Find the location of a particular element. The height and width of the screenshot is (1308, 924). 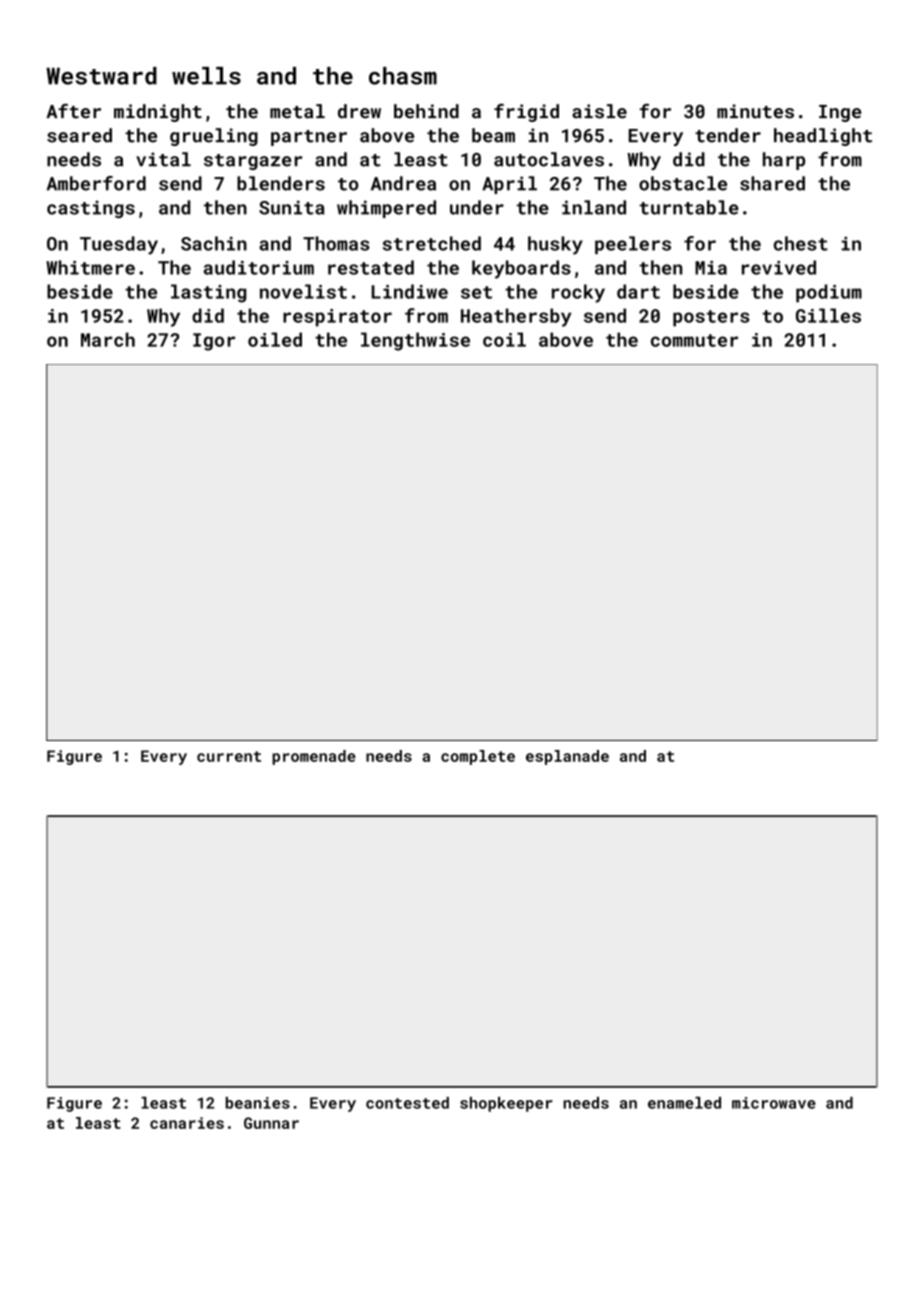

enameled is located at coordinates (684, 1103).
